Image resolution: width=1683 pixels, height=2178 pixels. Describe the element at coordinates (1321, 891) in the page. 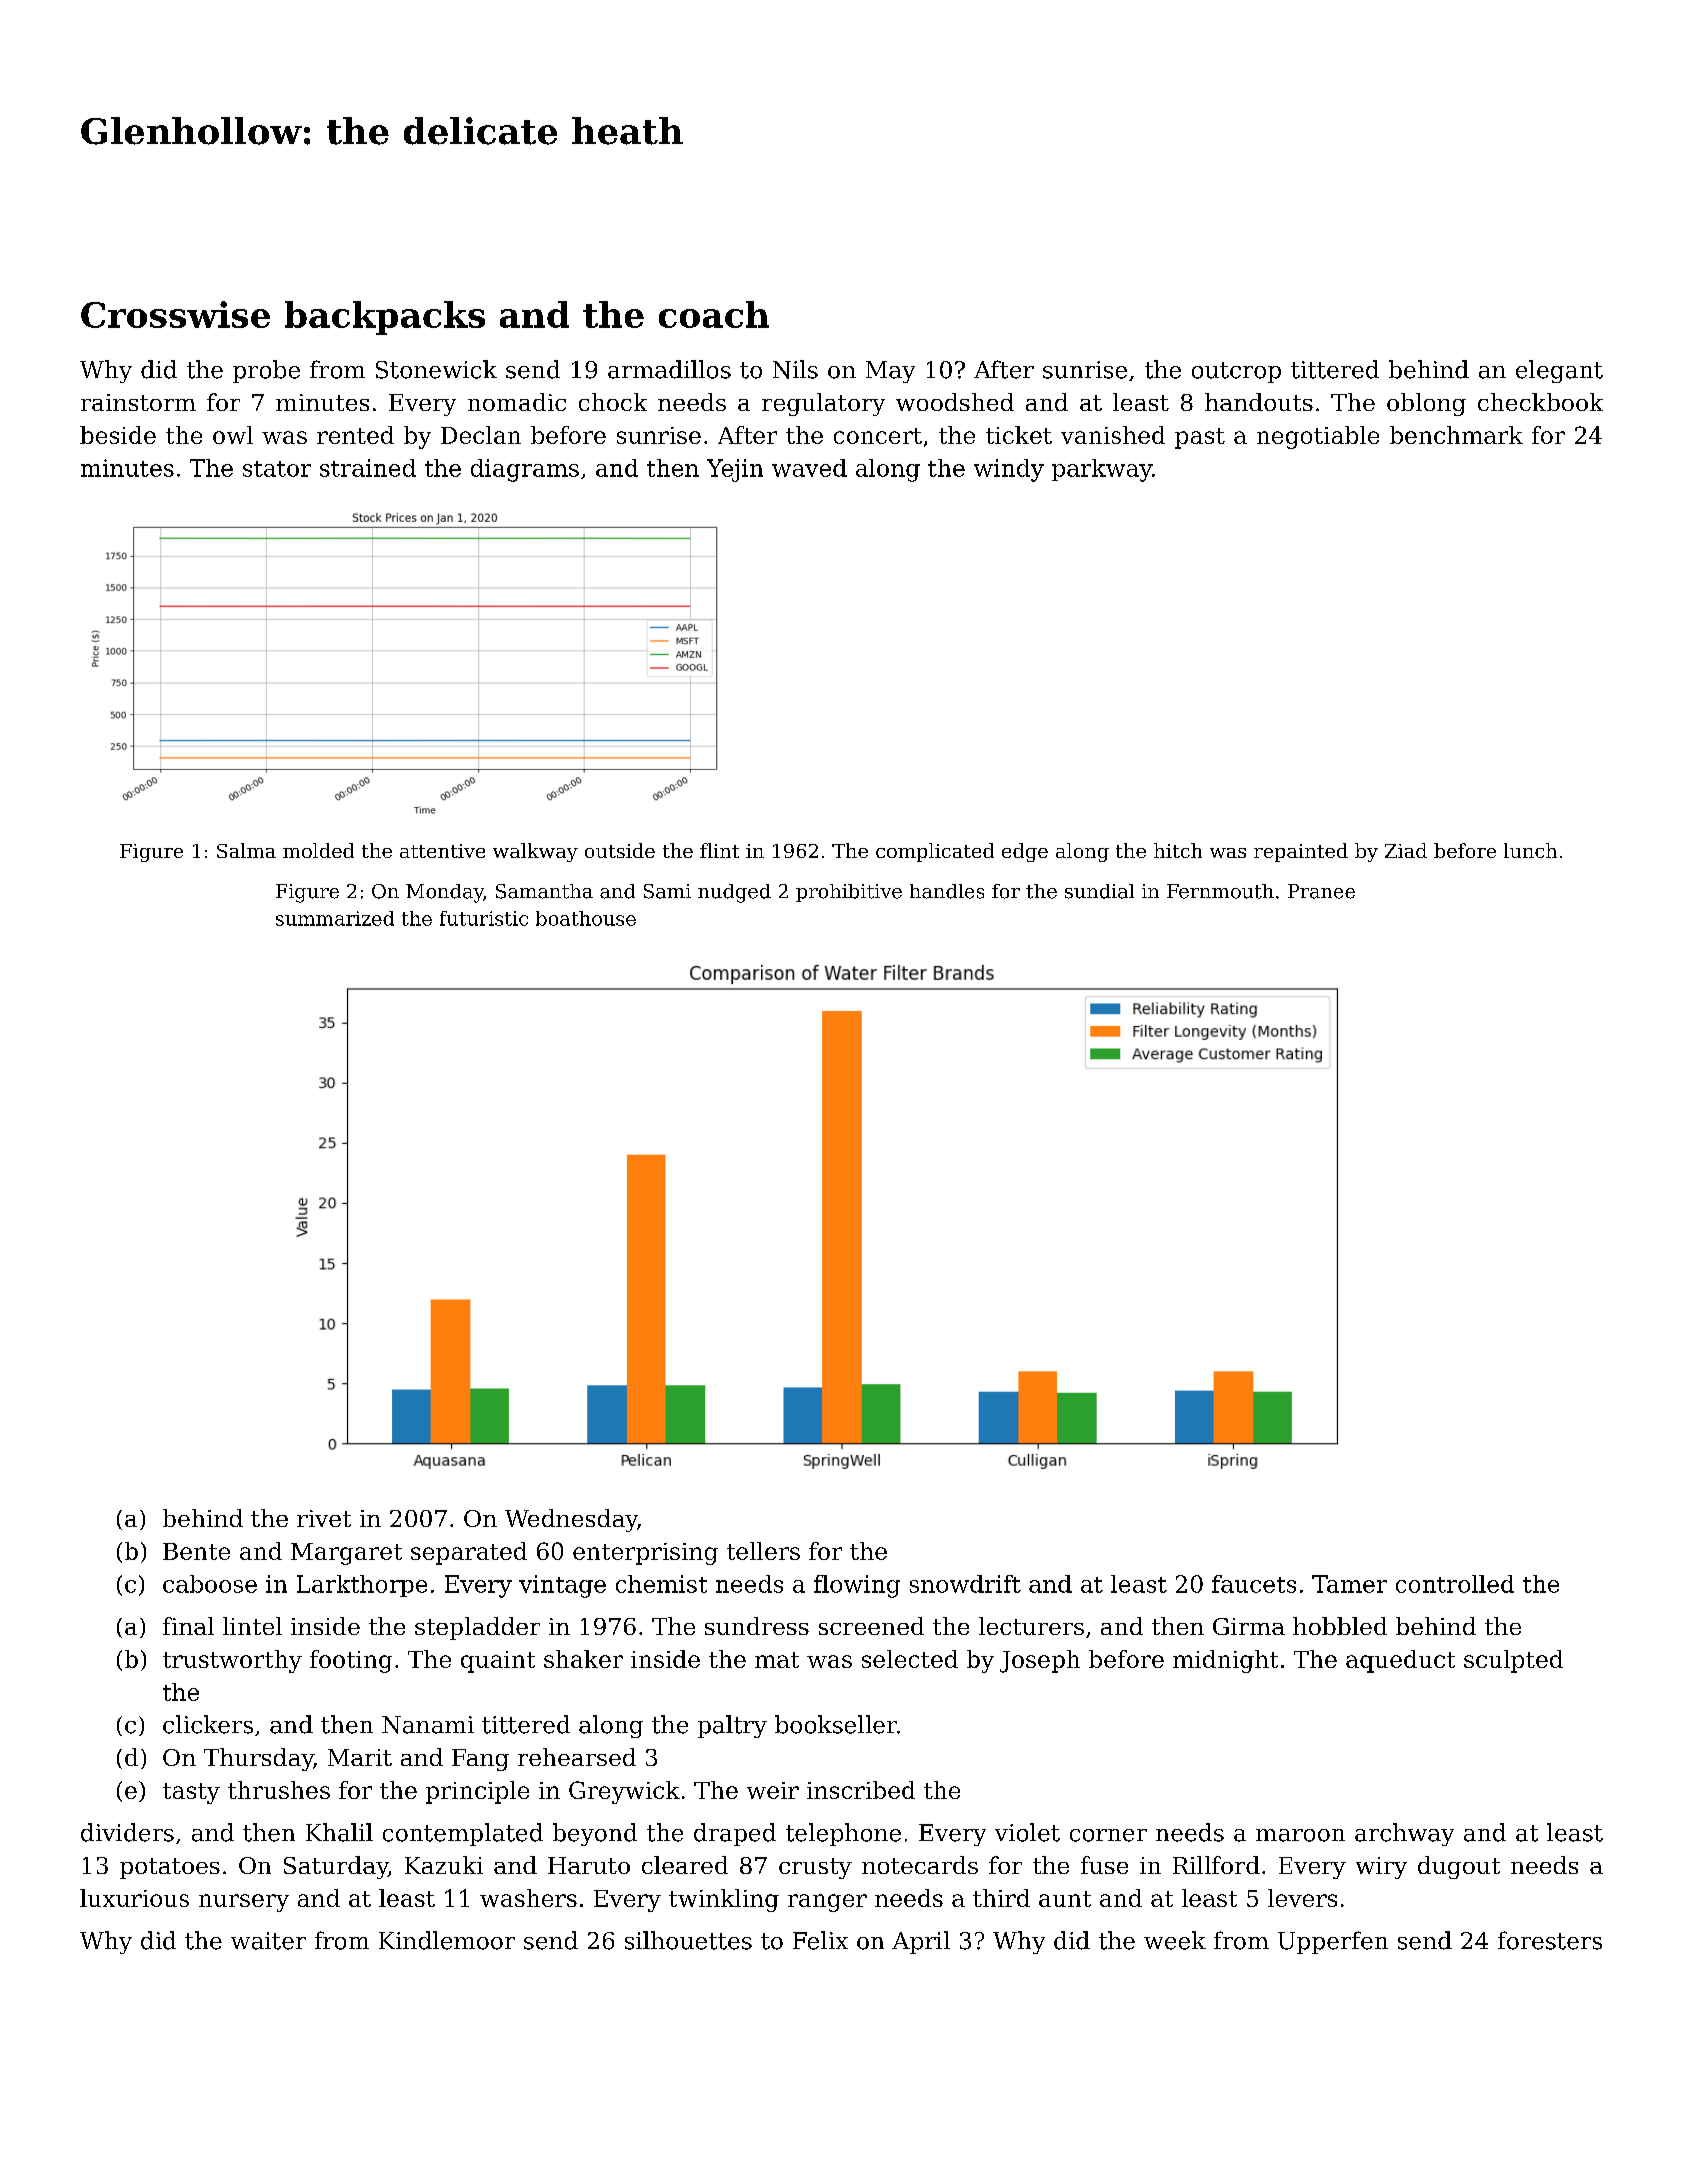

I see `Pranee` at that location.
